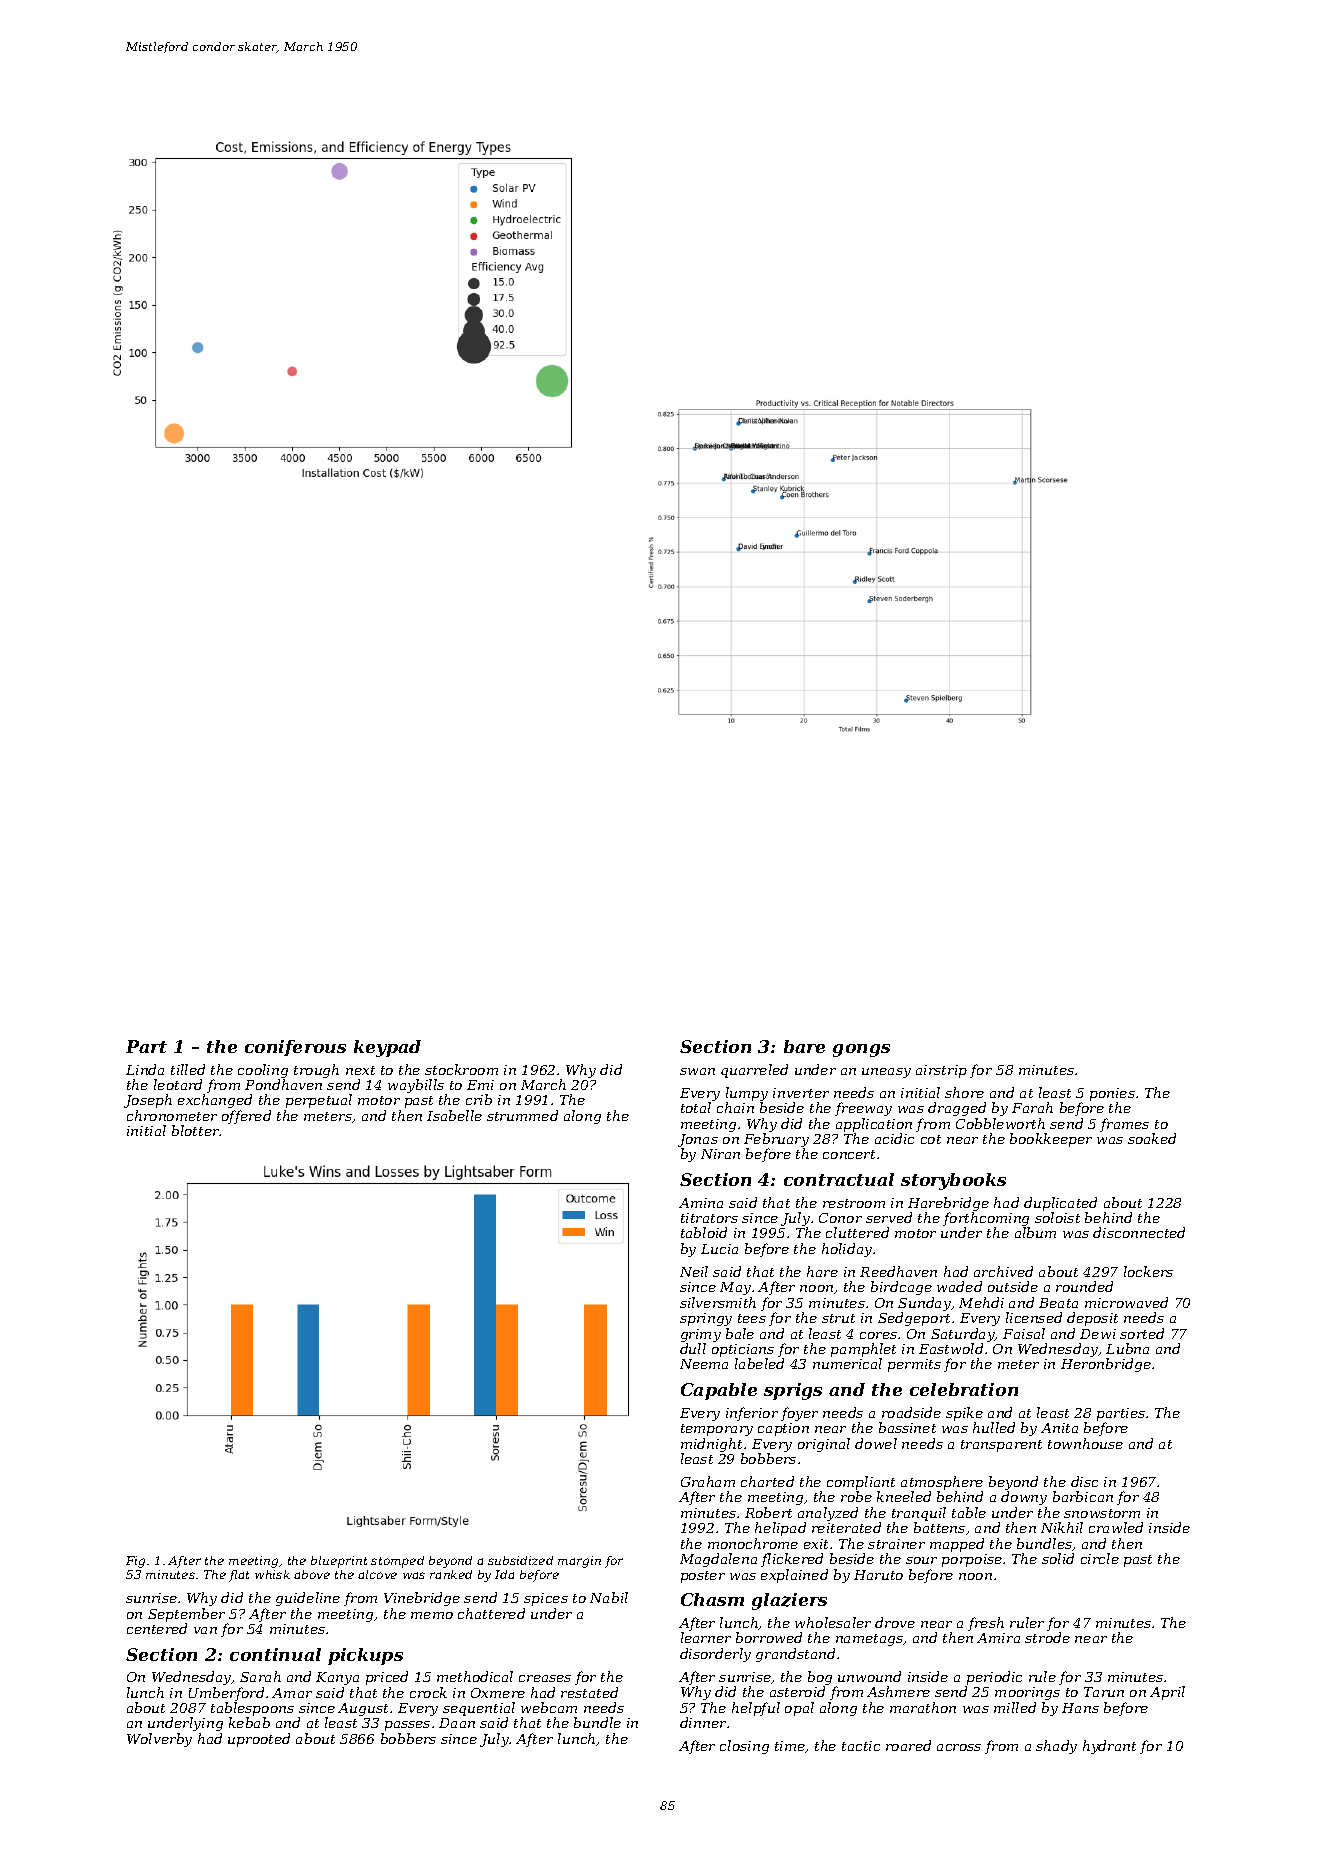 The width and height of the page is (1322, 1870). What do you see at coordinates (701, 1203) in the page?
I see `Amina` at bounding box center [701, 1203].
